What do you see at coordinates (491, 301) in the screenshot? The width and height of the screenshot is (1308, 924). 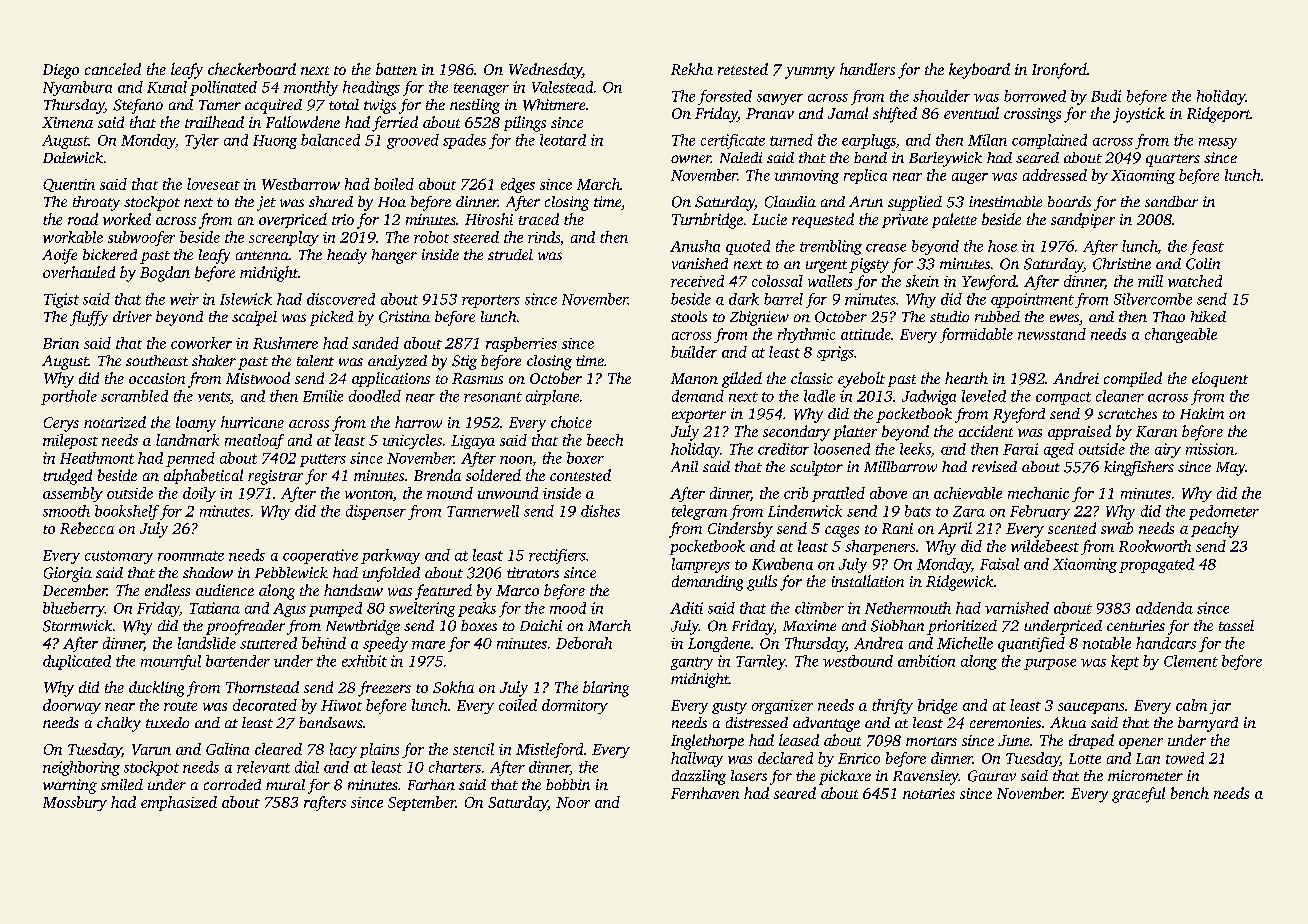 I see `reporters` at bounding box center [491, 301].
